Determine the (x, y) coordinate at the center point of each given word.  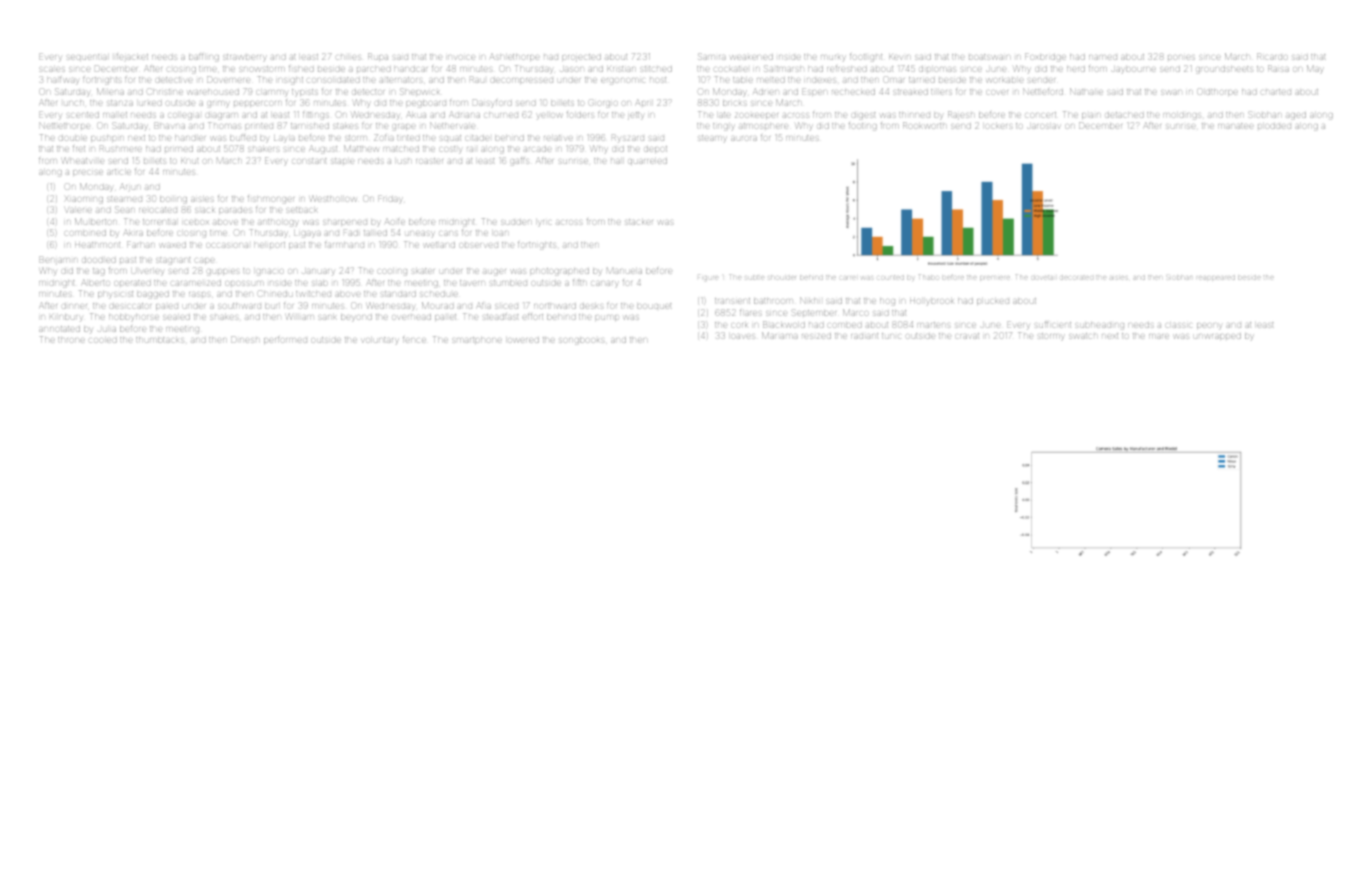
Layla (284, 139)
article (119, 172)
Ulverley (147, 272)
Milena (110, 91)
